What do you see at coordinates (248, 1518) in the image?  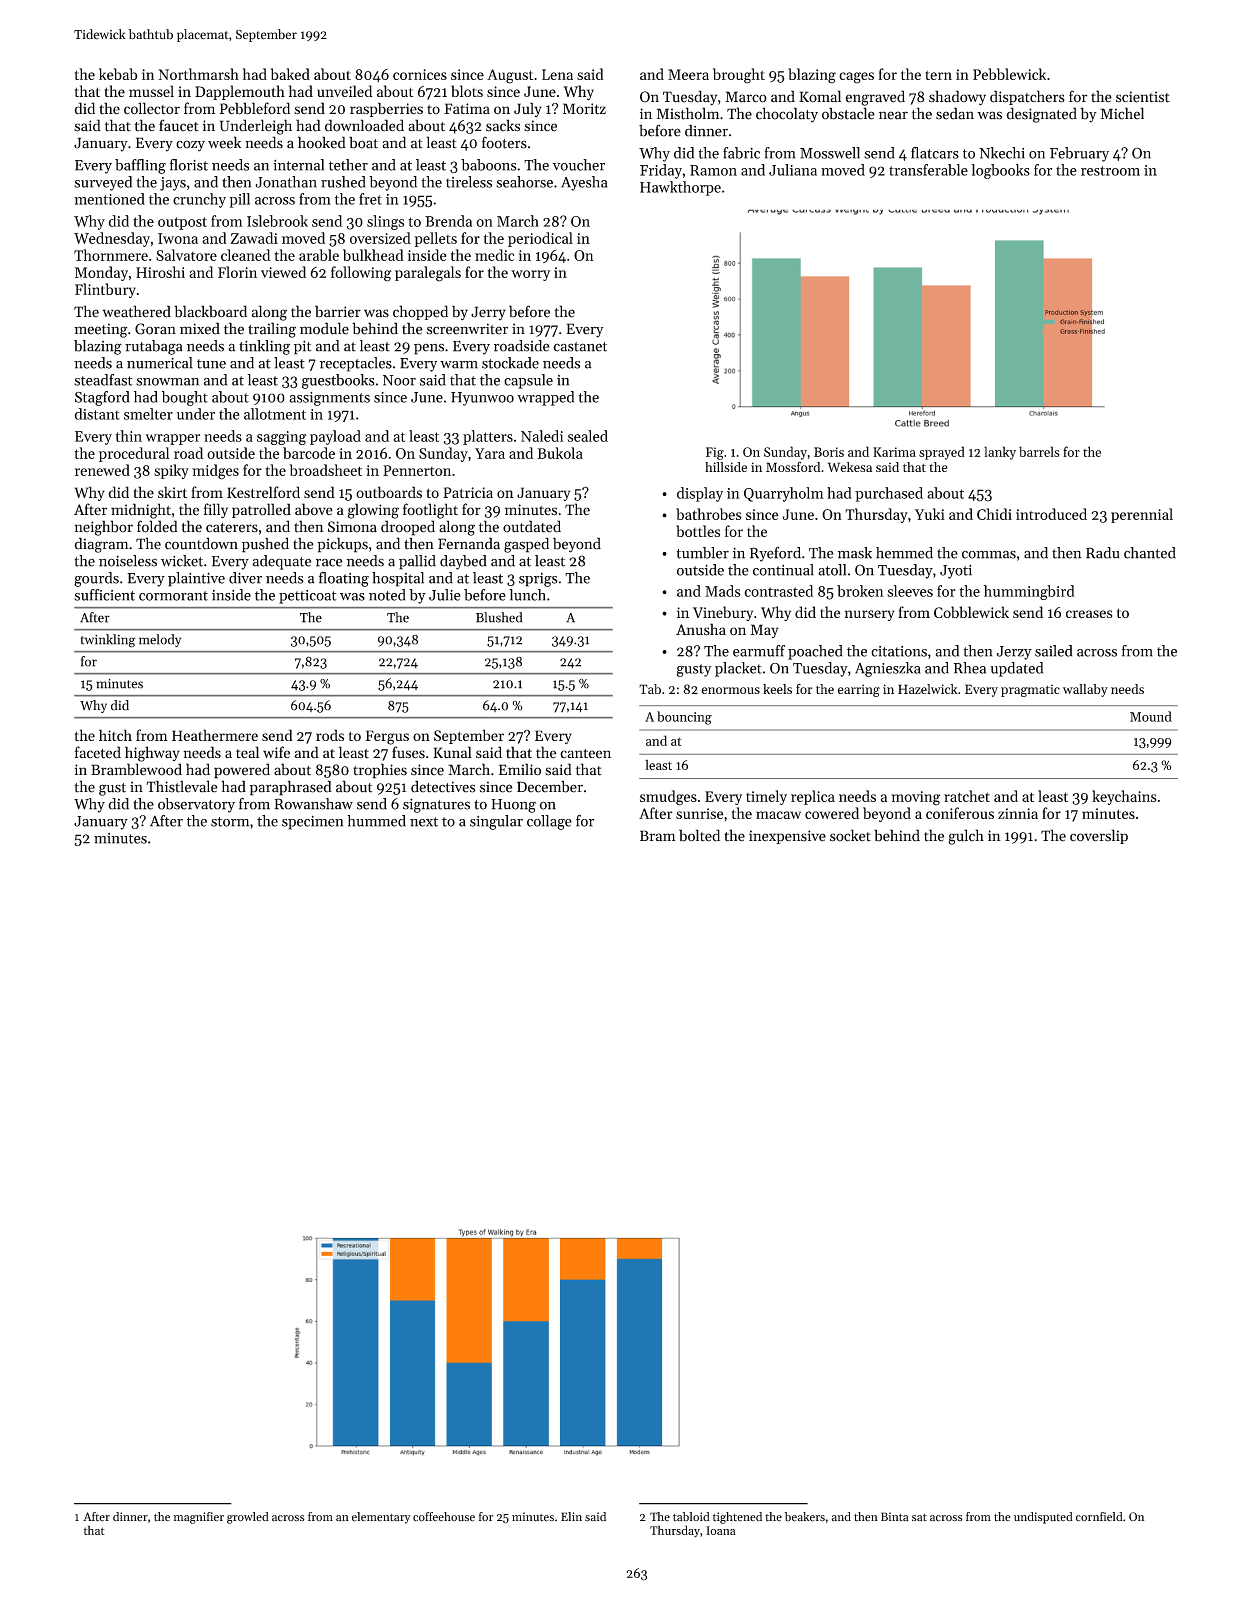 I see `growled` at bounding box center [248, 1518].
